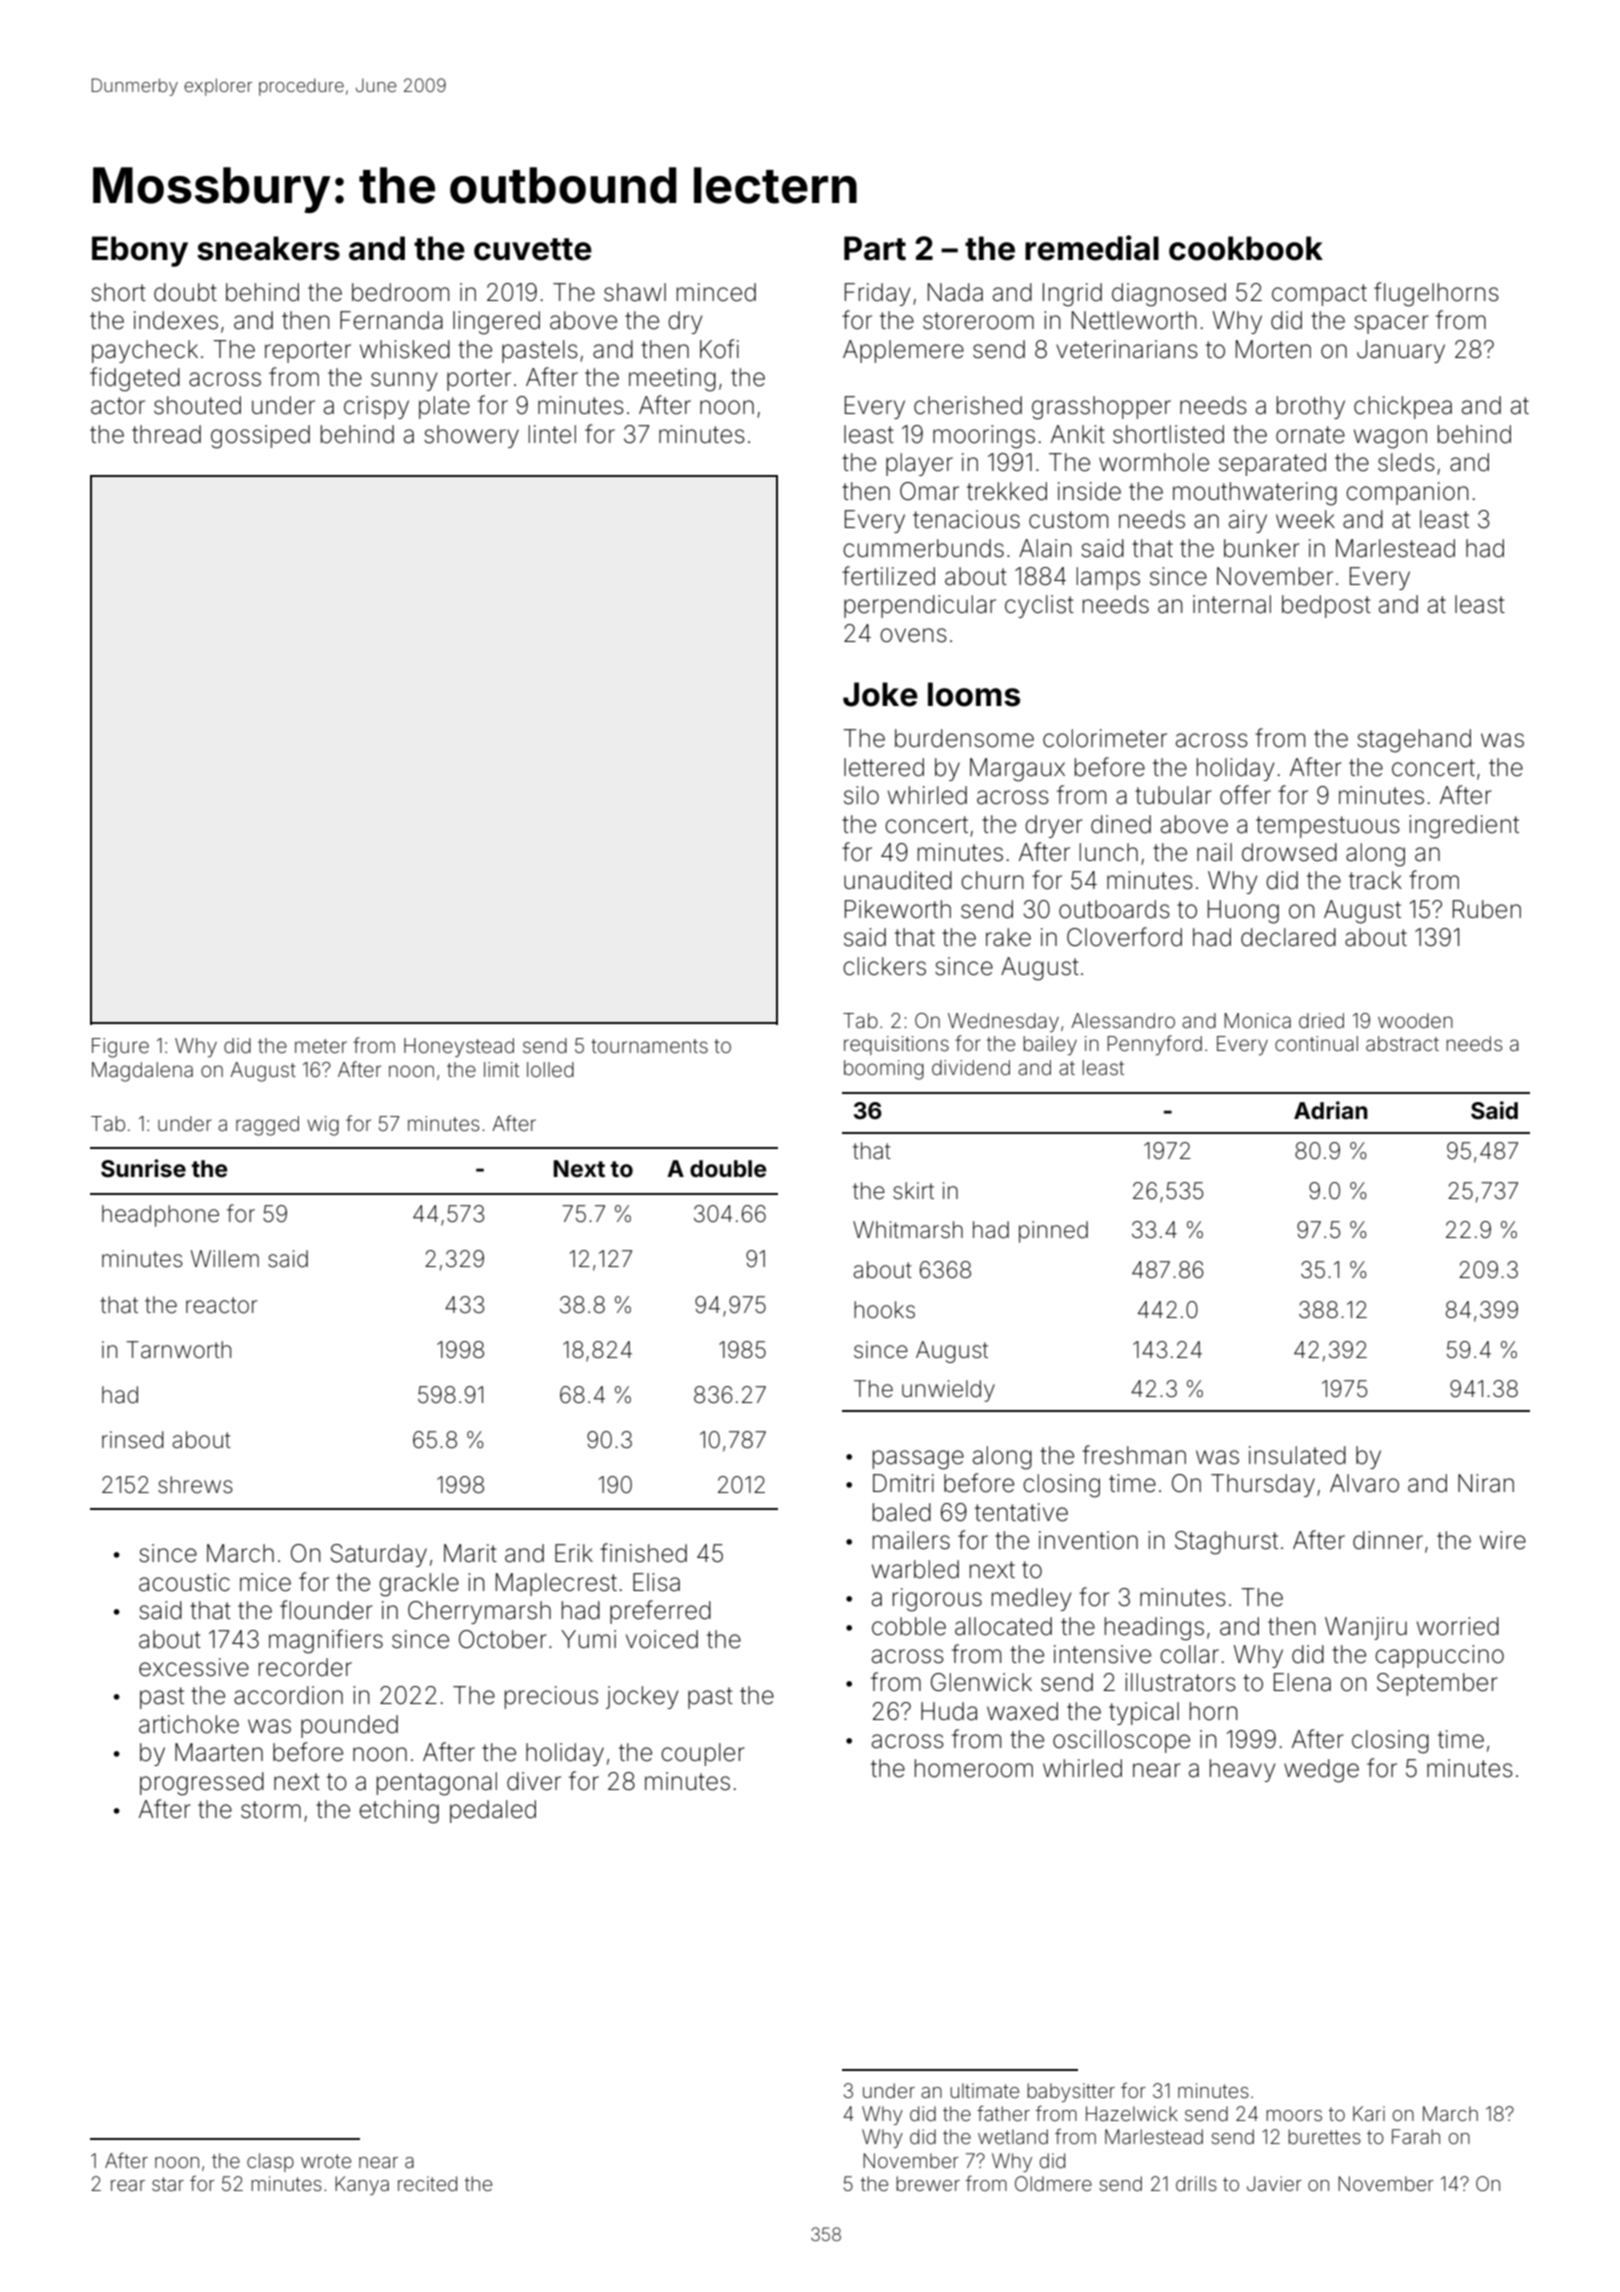  Describe the element at coordinates (533, 249) in the image. I see `cuvette` at that location.
